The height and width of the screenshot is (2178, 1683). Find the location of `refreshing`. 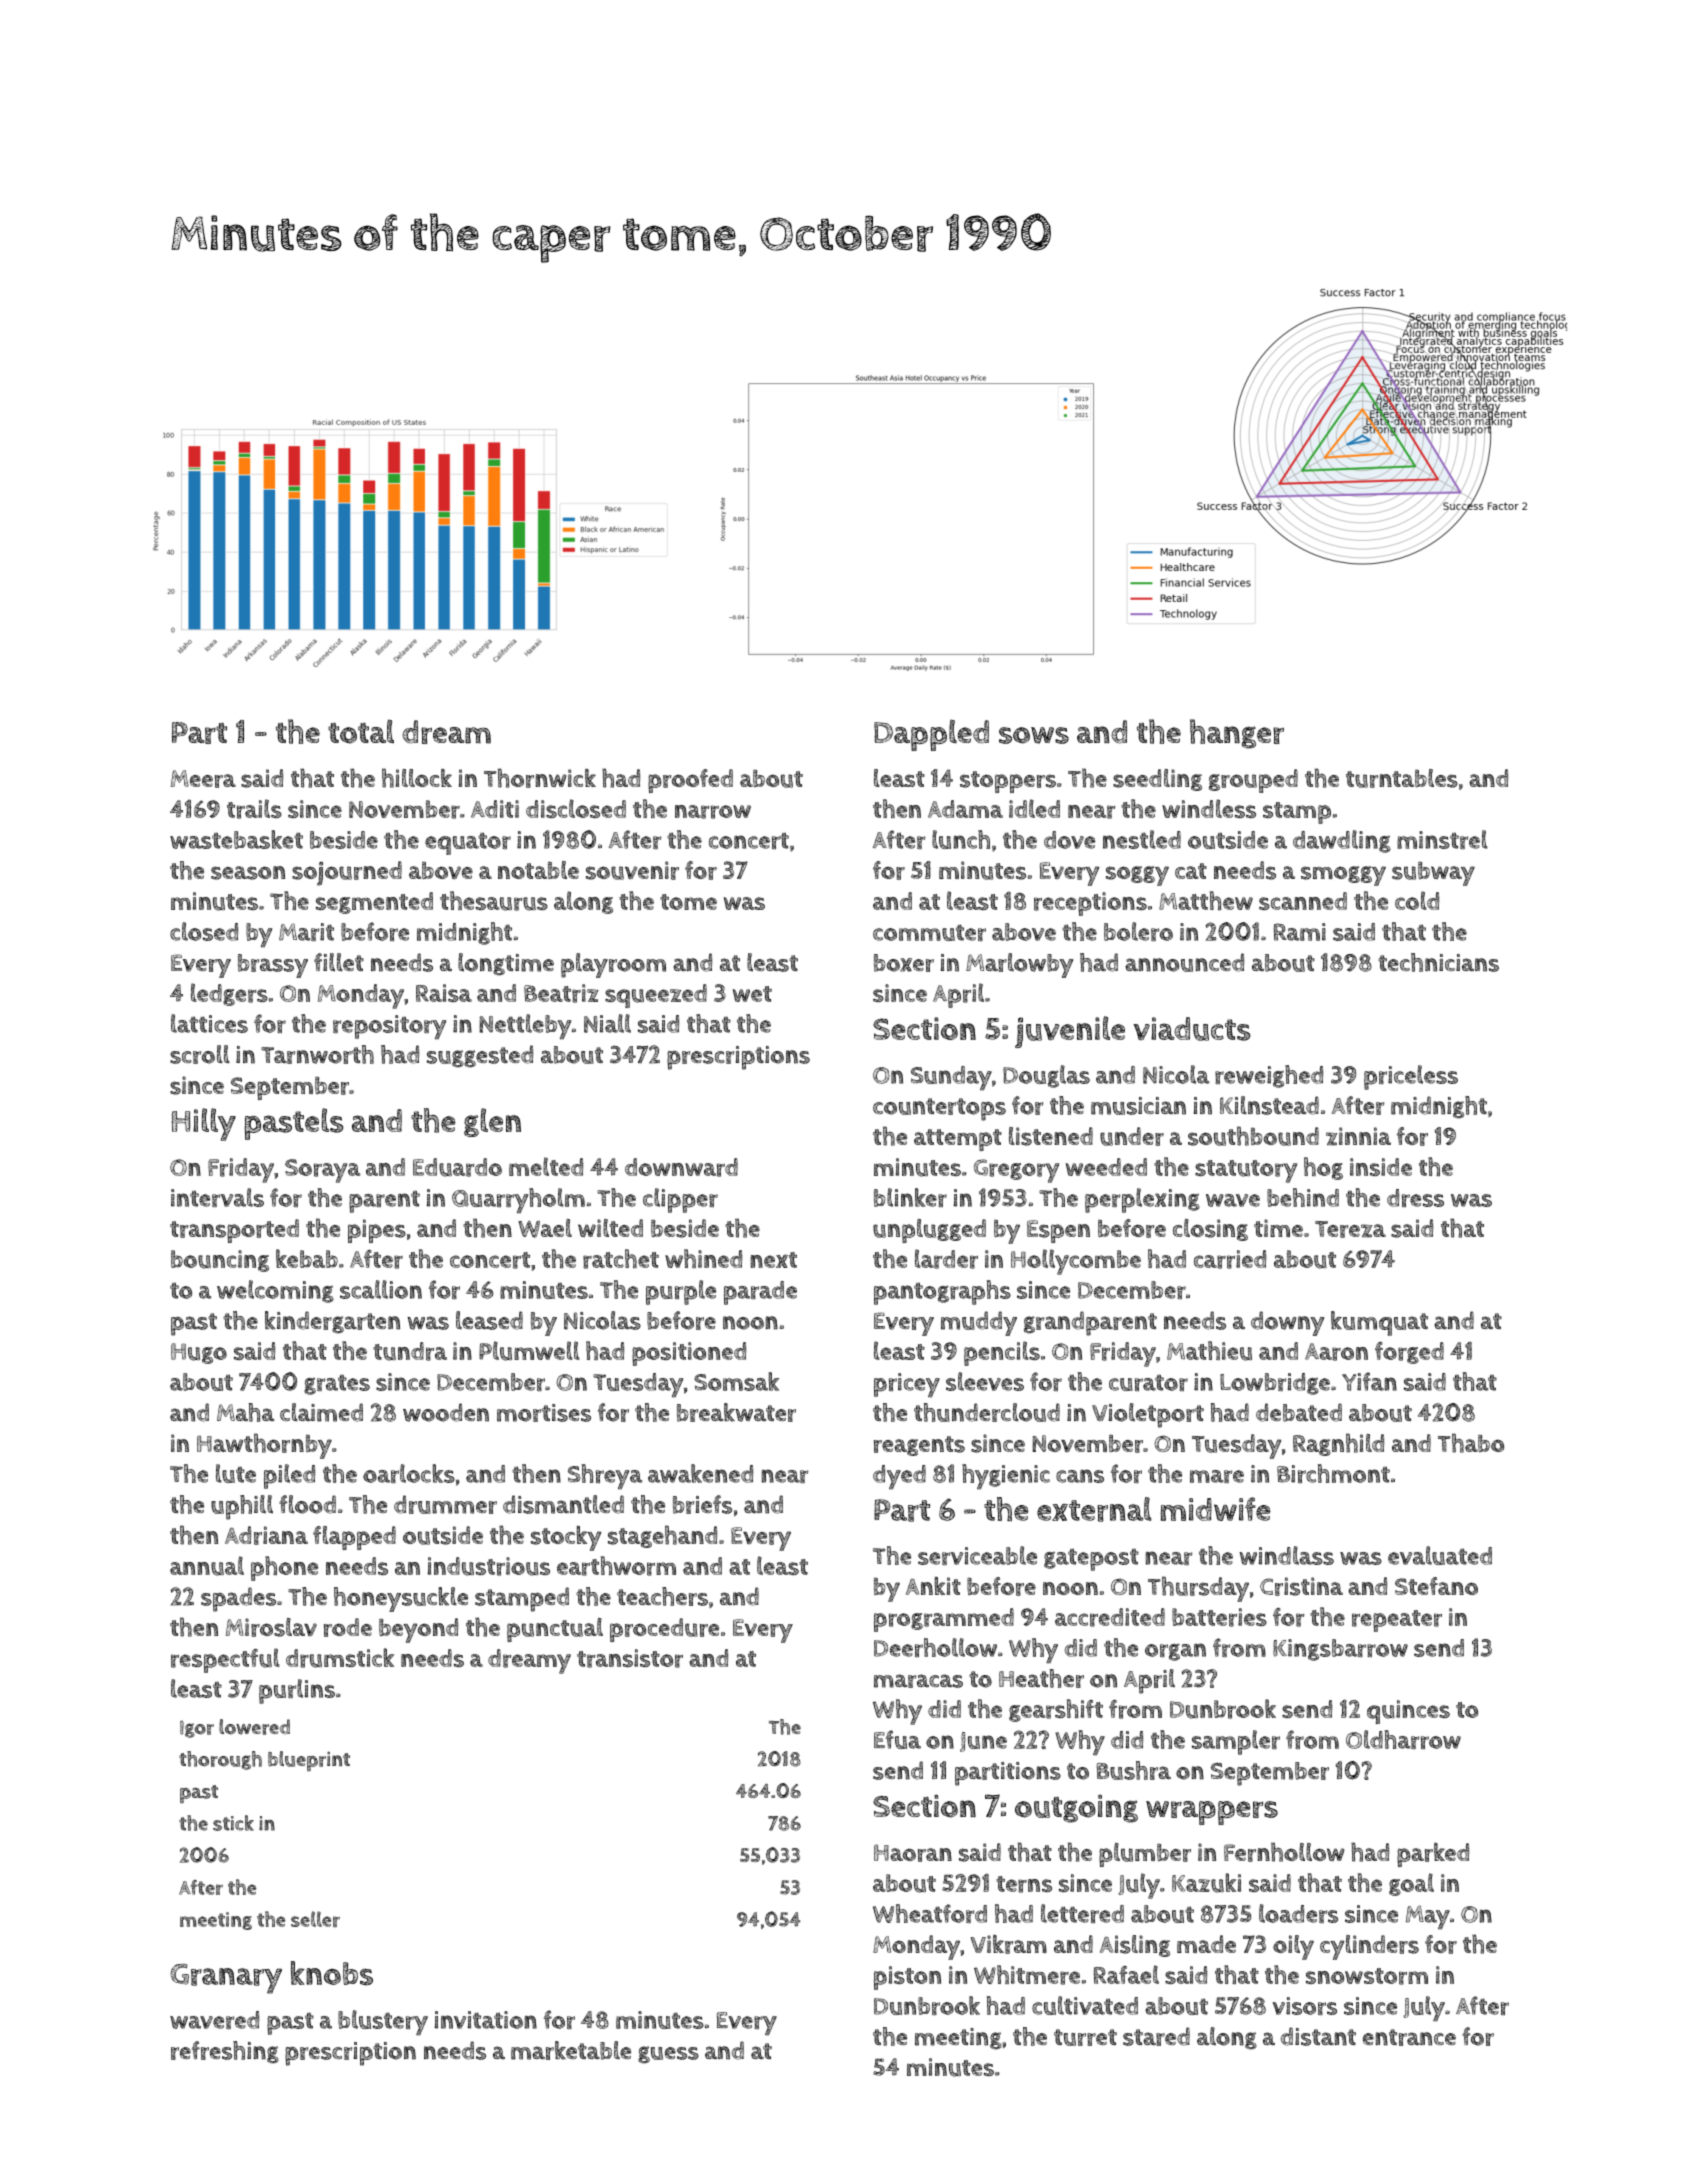

refreshing is located at coordinates (225, 2052).
